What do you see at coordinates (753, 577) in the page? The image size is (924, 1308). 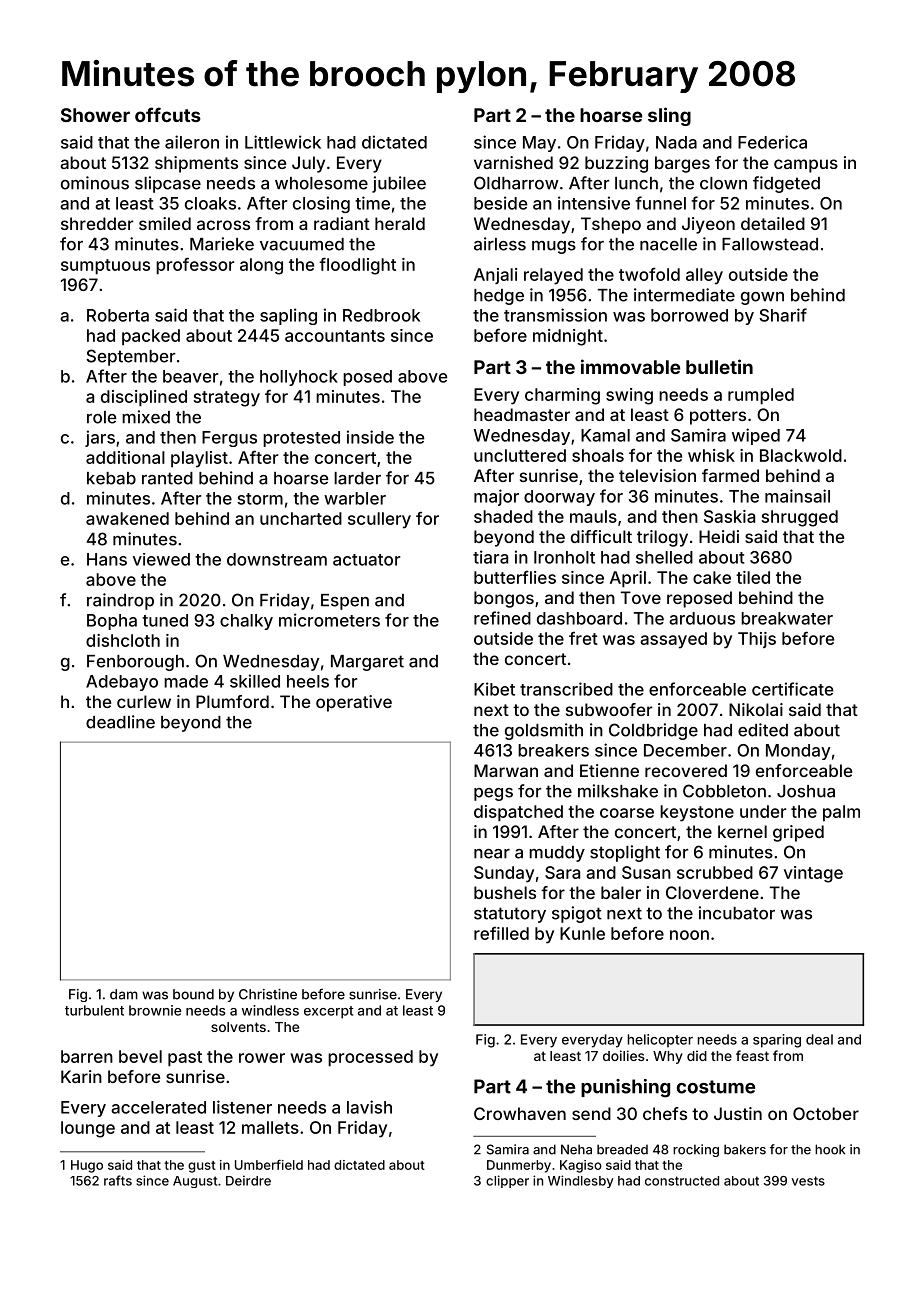 I see `tiled` at bounding box center [753, 577].
